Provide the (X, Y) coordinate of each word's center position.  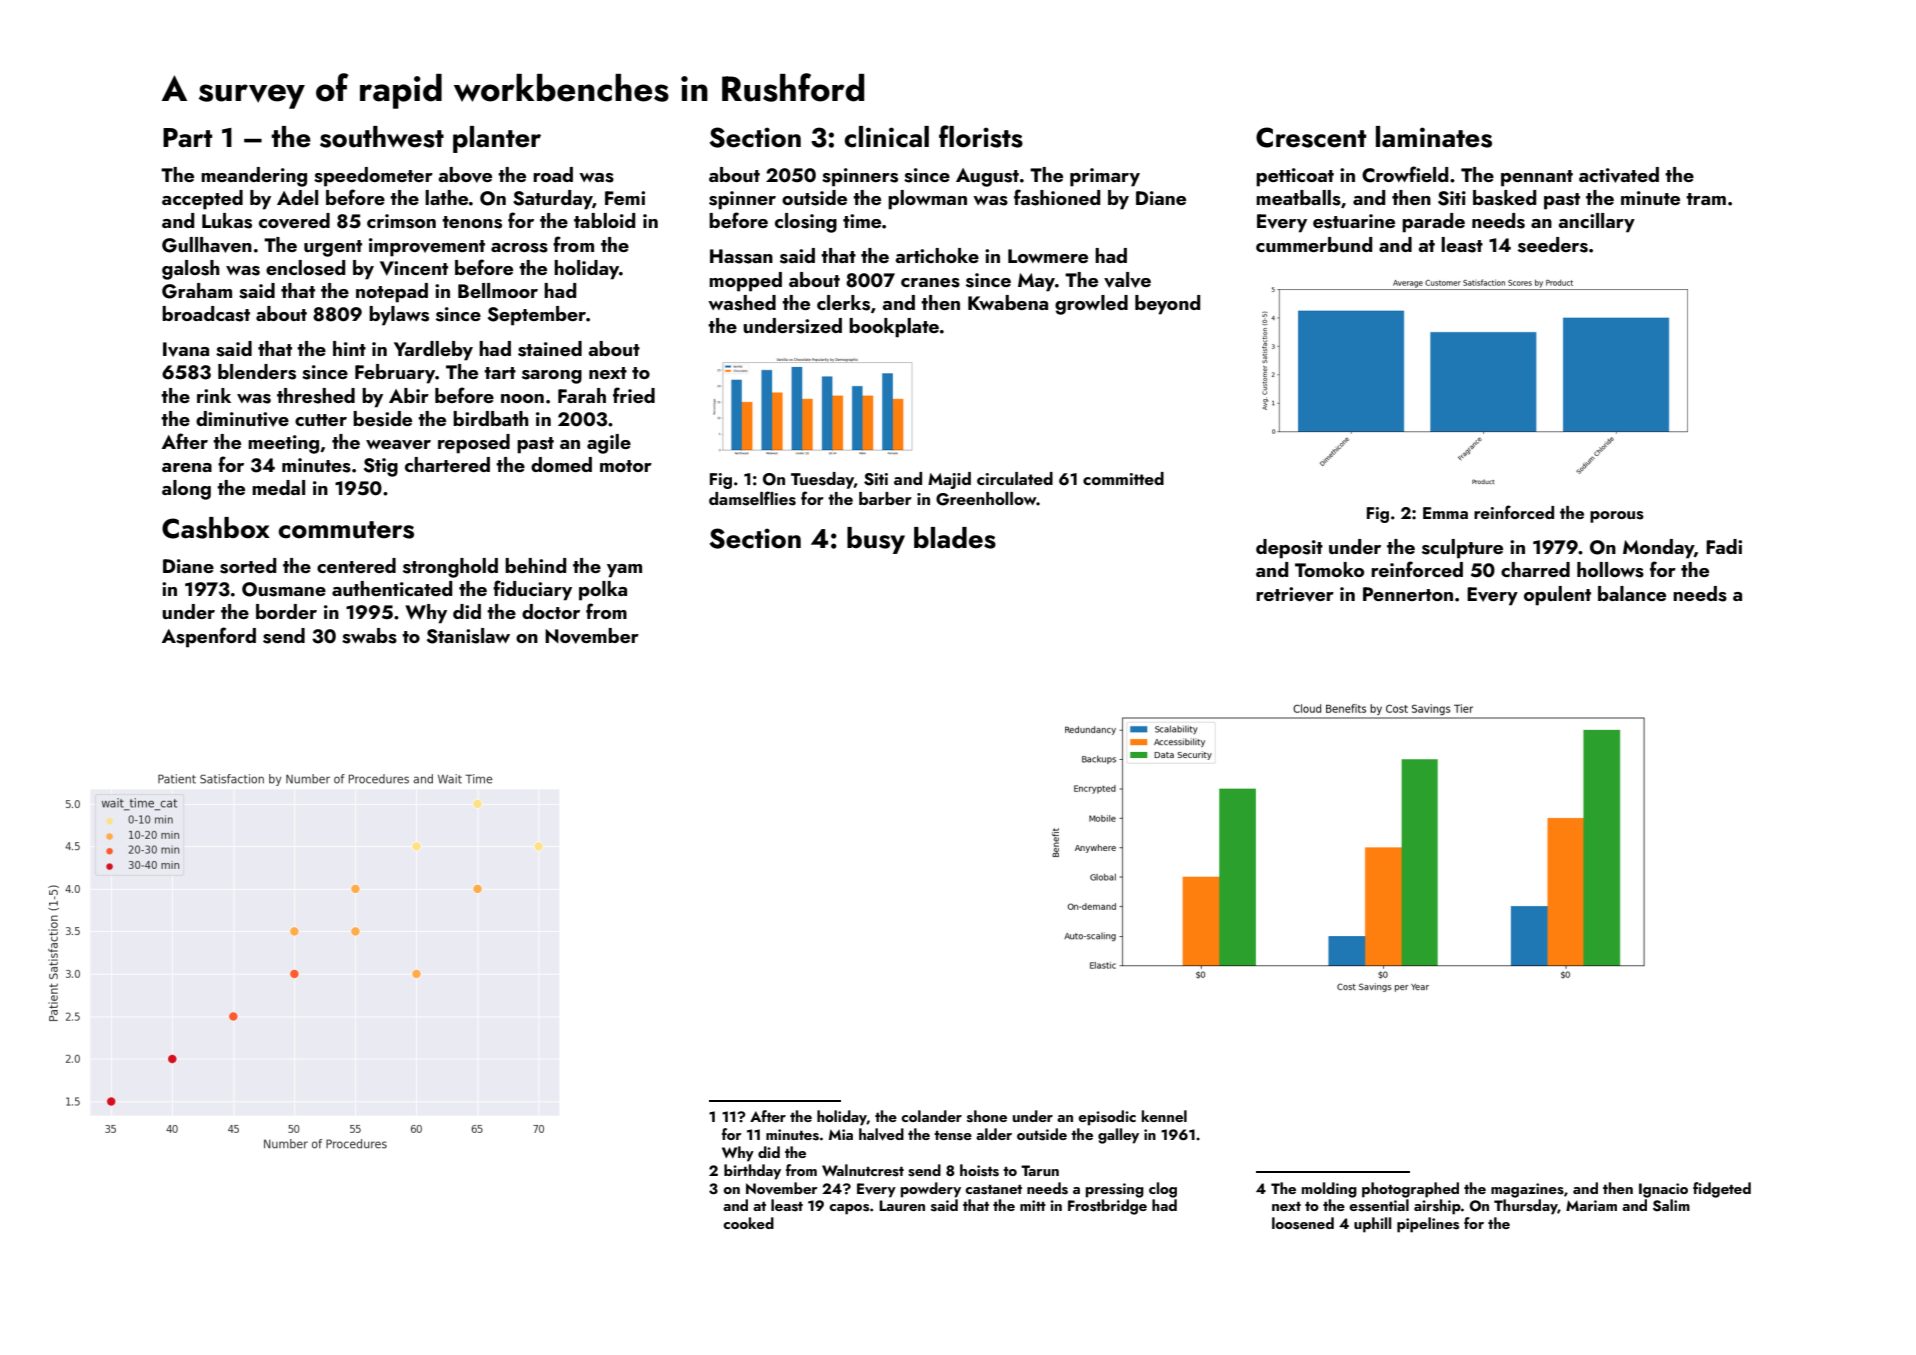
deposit (1289, 549)
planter (497, 139)
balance (1632, 593)
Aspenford (209, 637)
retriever (1295, 594)
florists (981, 136)
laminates (1434, 137)
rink (214, 395)
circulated (1015, 478)
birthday (752, 1172)
